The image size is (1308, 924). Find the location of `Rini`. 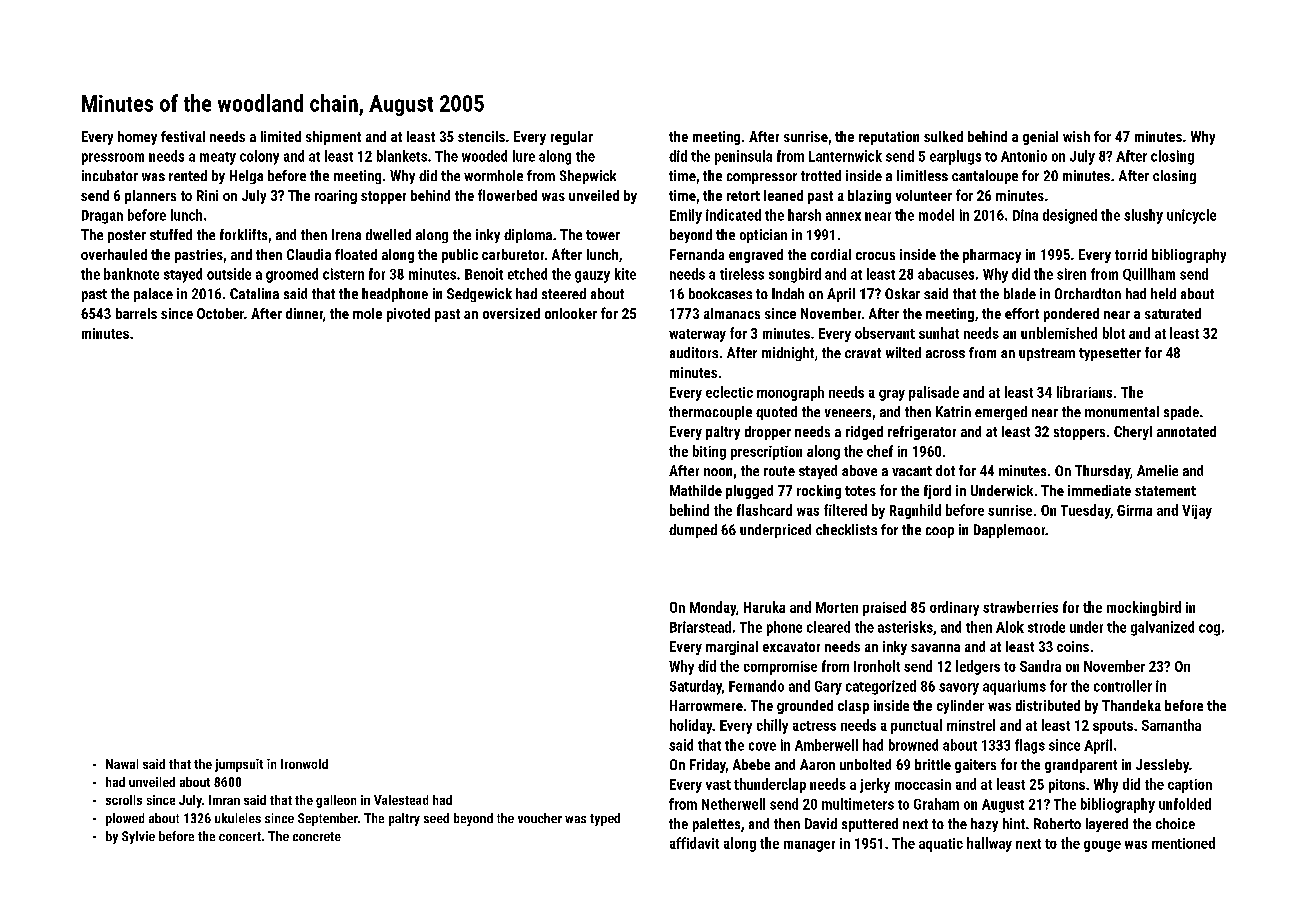

Rini is located at coordinates (207, 195).
